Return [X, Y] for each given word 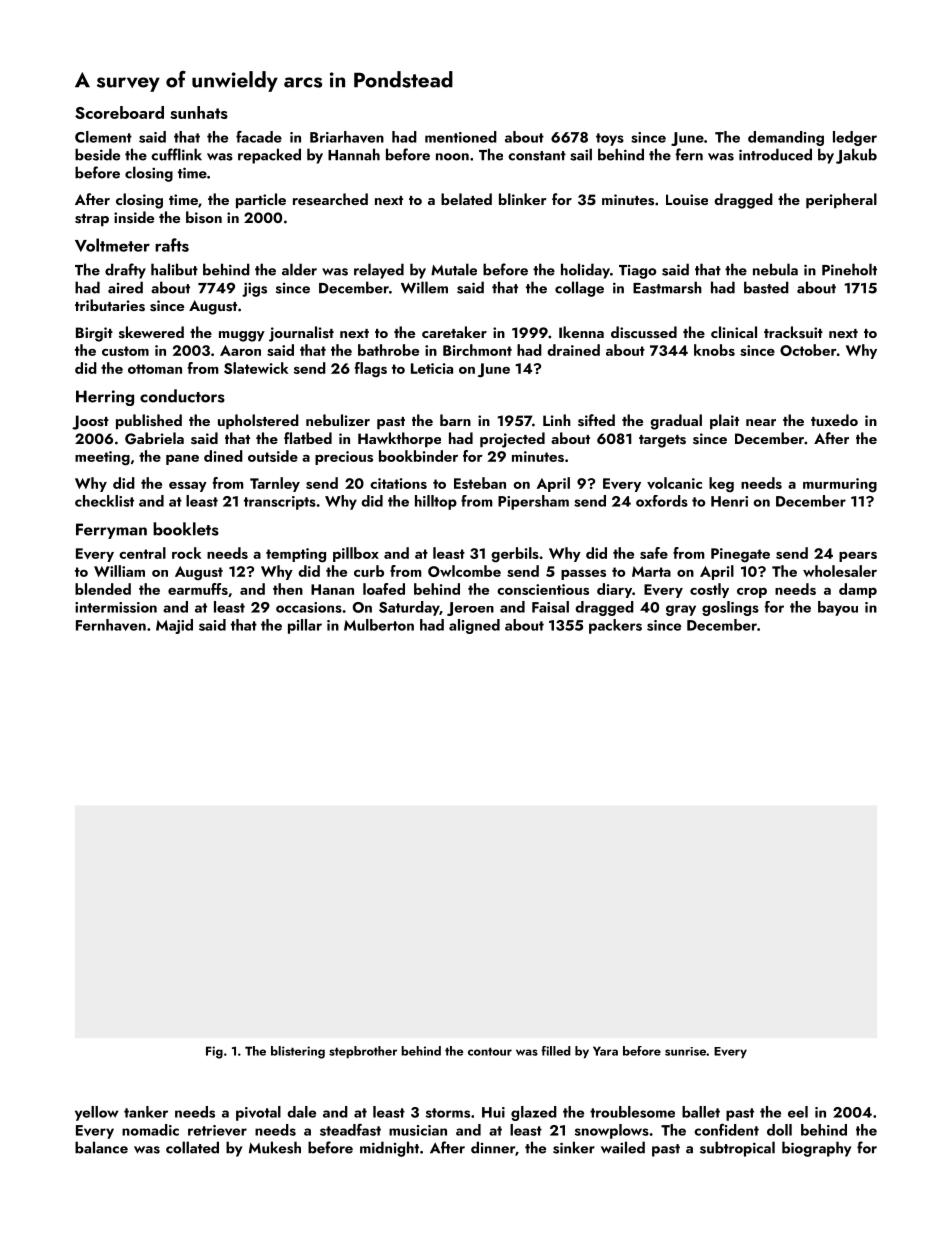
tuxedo [834, 420]
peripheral [841, 201]
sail [581, 154]
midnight [389, 1149]
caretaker [454, 332]
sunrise [685, 1051]
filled [556, 1051]
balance [101, 1147]
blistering [298, 1052]
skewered [151, 332]
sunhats [199, 112]
